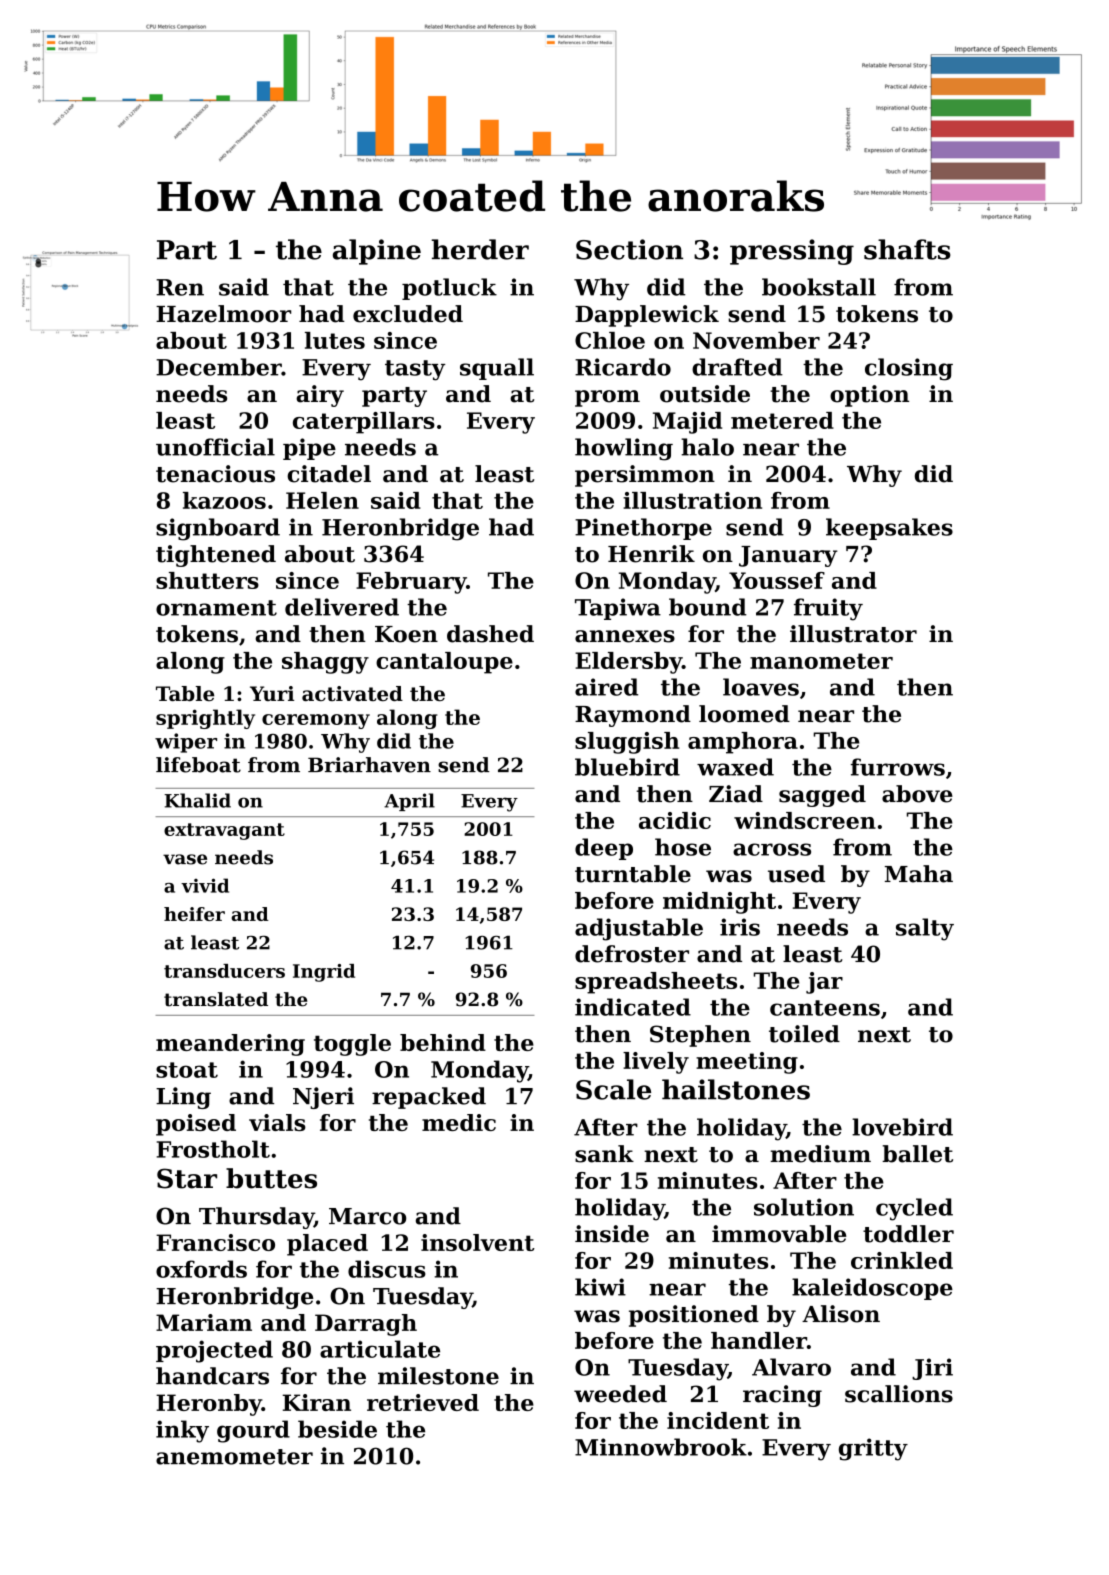  What do you see at coordinates (661, 1447) in the document?
I see `Minnowbrook` at bounding box center [661, 1447].
